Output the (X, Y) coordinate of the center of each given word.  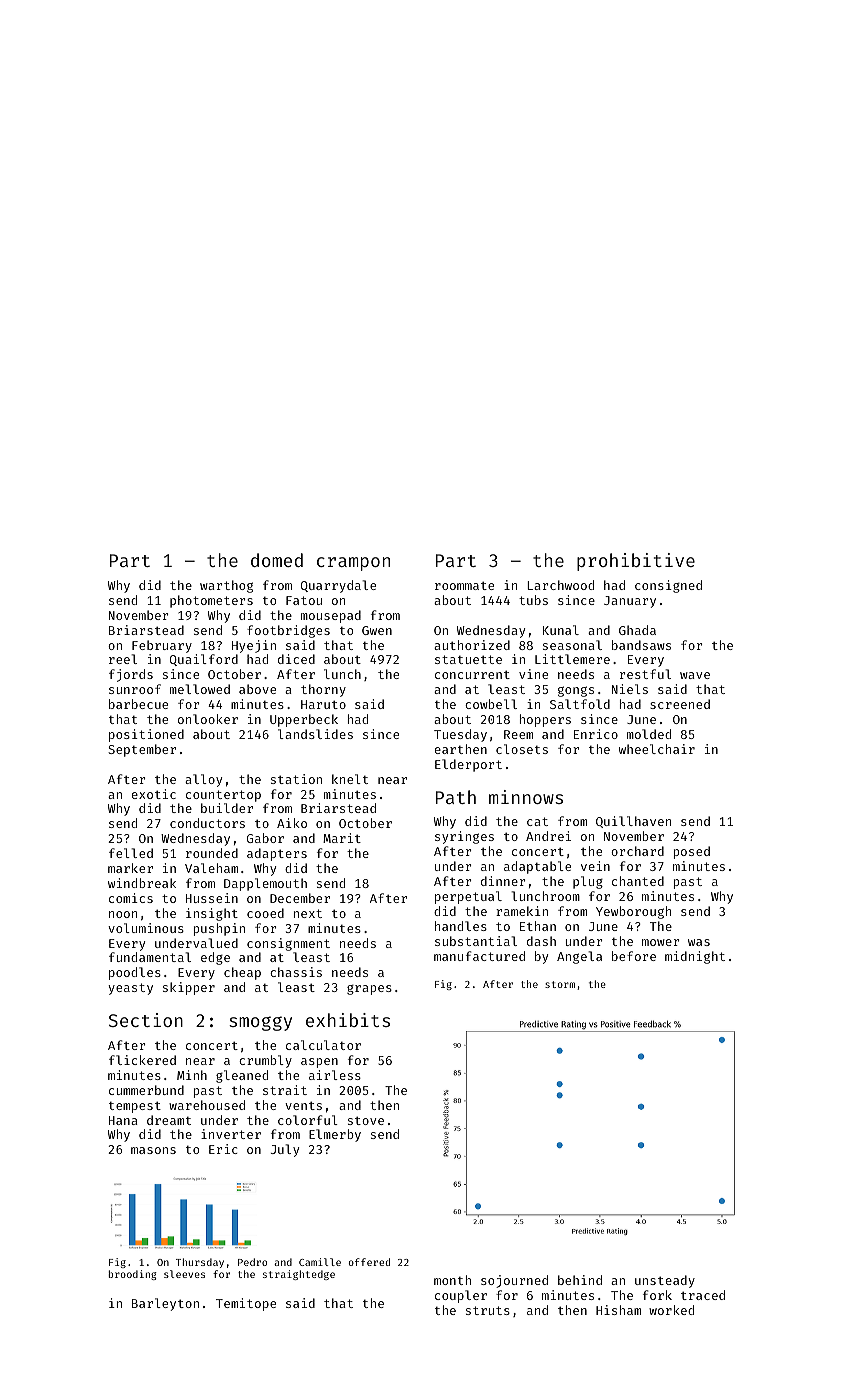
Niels (630, 689)
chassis (296, 972)
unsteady (665, 1281)
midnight (695, 957)
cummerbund (146, 1090)
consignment (288, 944)
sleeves (184, 1274)
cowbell (491, 704)
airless (335, 1075)
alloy (203, 780)
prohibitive (636, 562)
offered (369, 1262)
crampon (353, 564)
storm (560, 984)
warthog (226, 586)
